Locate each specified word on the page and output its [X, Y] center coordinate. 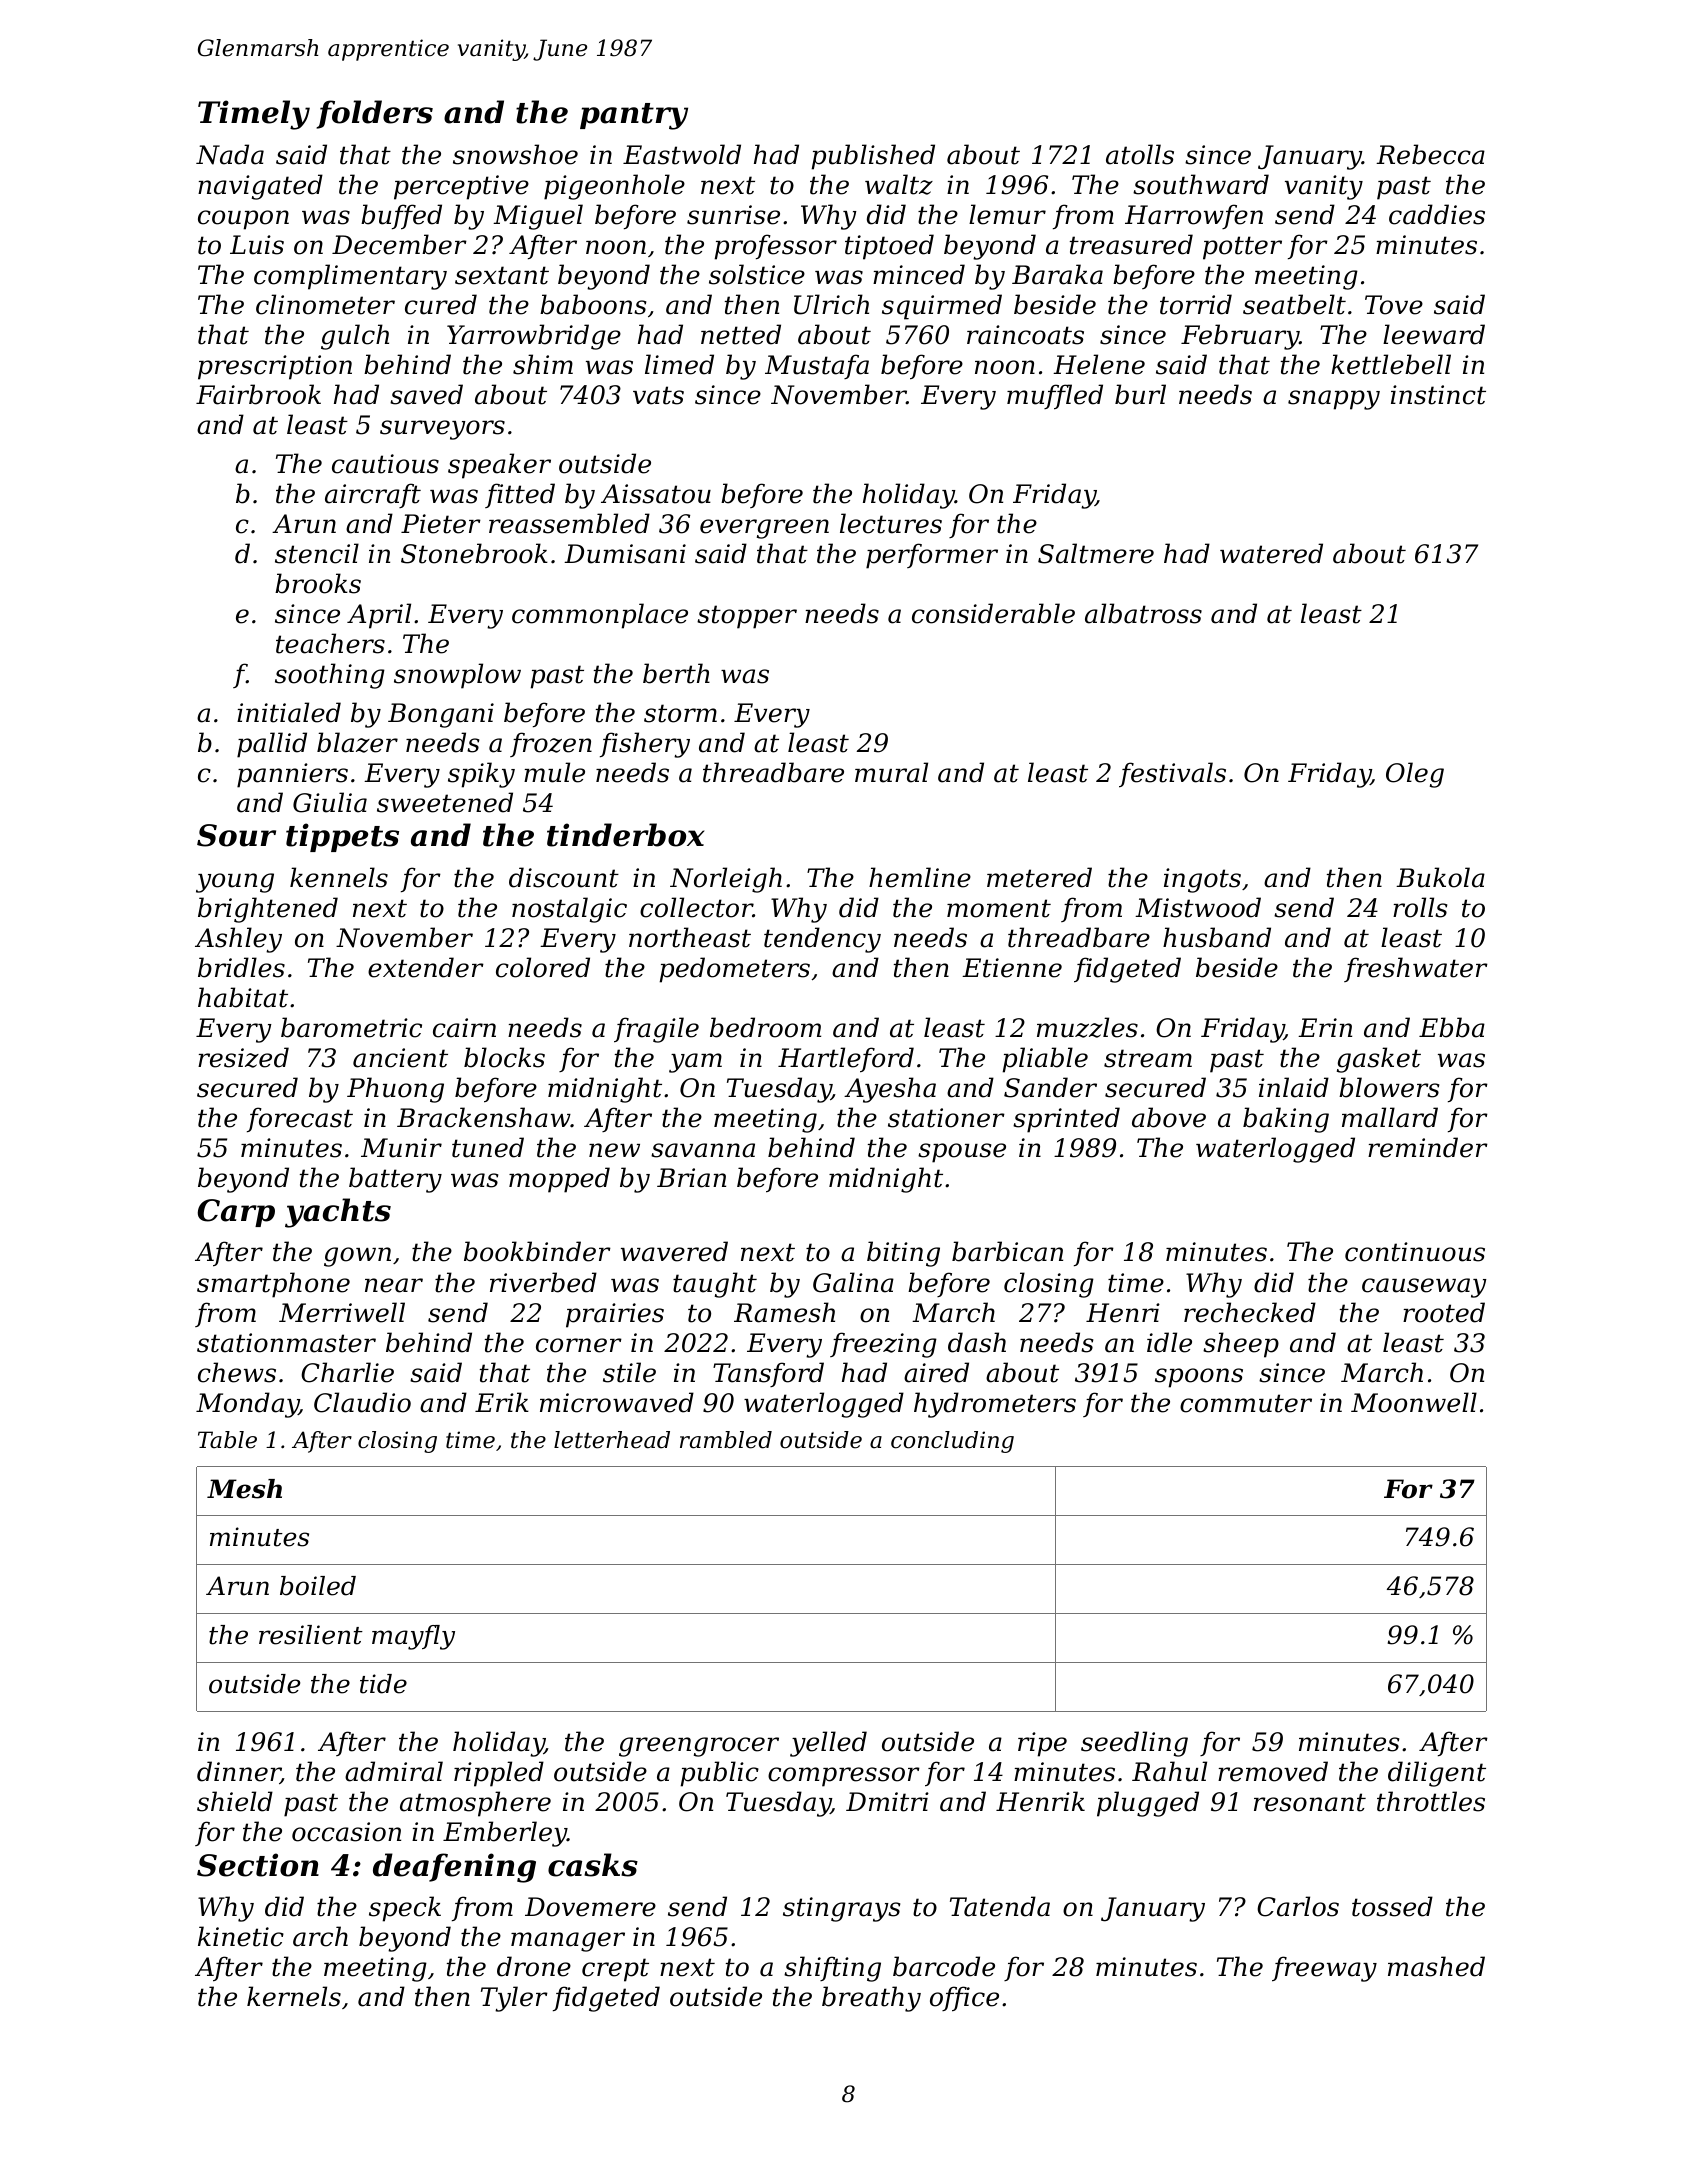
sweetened [445, 802]
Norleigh [726, 880]
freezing [883, 1345]
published [873, 157]
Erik [502, 1402]
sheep [1241, 1345]
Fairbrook [258, 394]
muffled [1055, 397]
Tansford [768, 1374]
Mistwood [1198, 907]
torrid [1196, 304]
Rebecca [1430, 154]
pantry [634, 116]
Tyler [514, 1999]
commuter [1246, 1403]
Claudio [362, 1402]
